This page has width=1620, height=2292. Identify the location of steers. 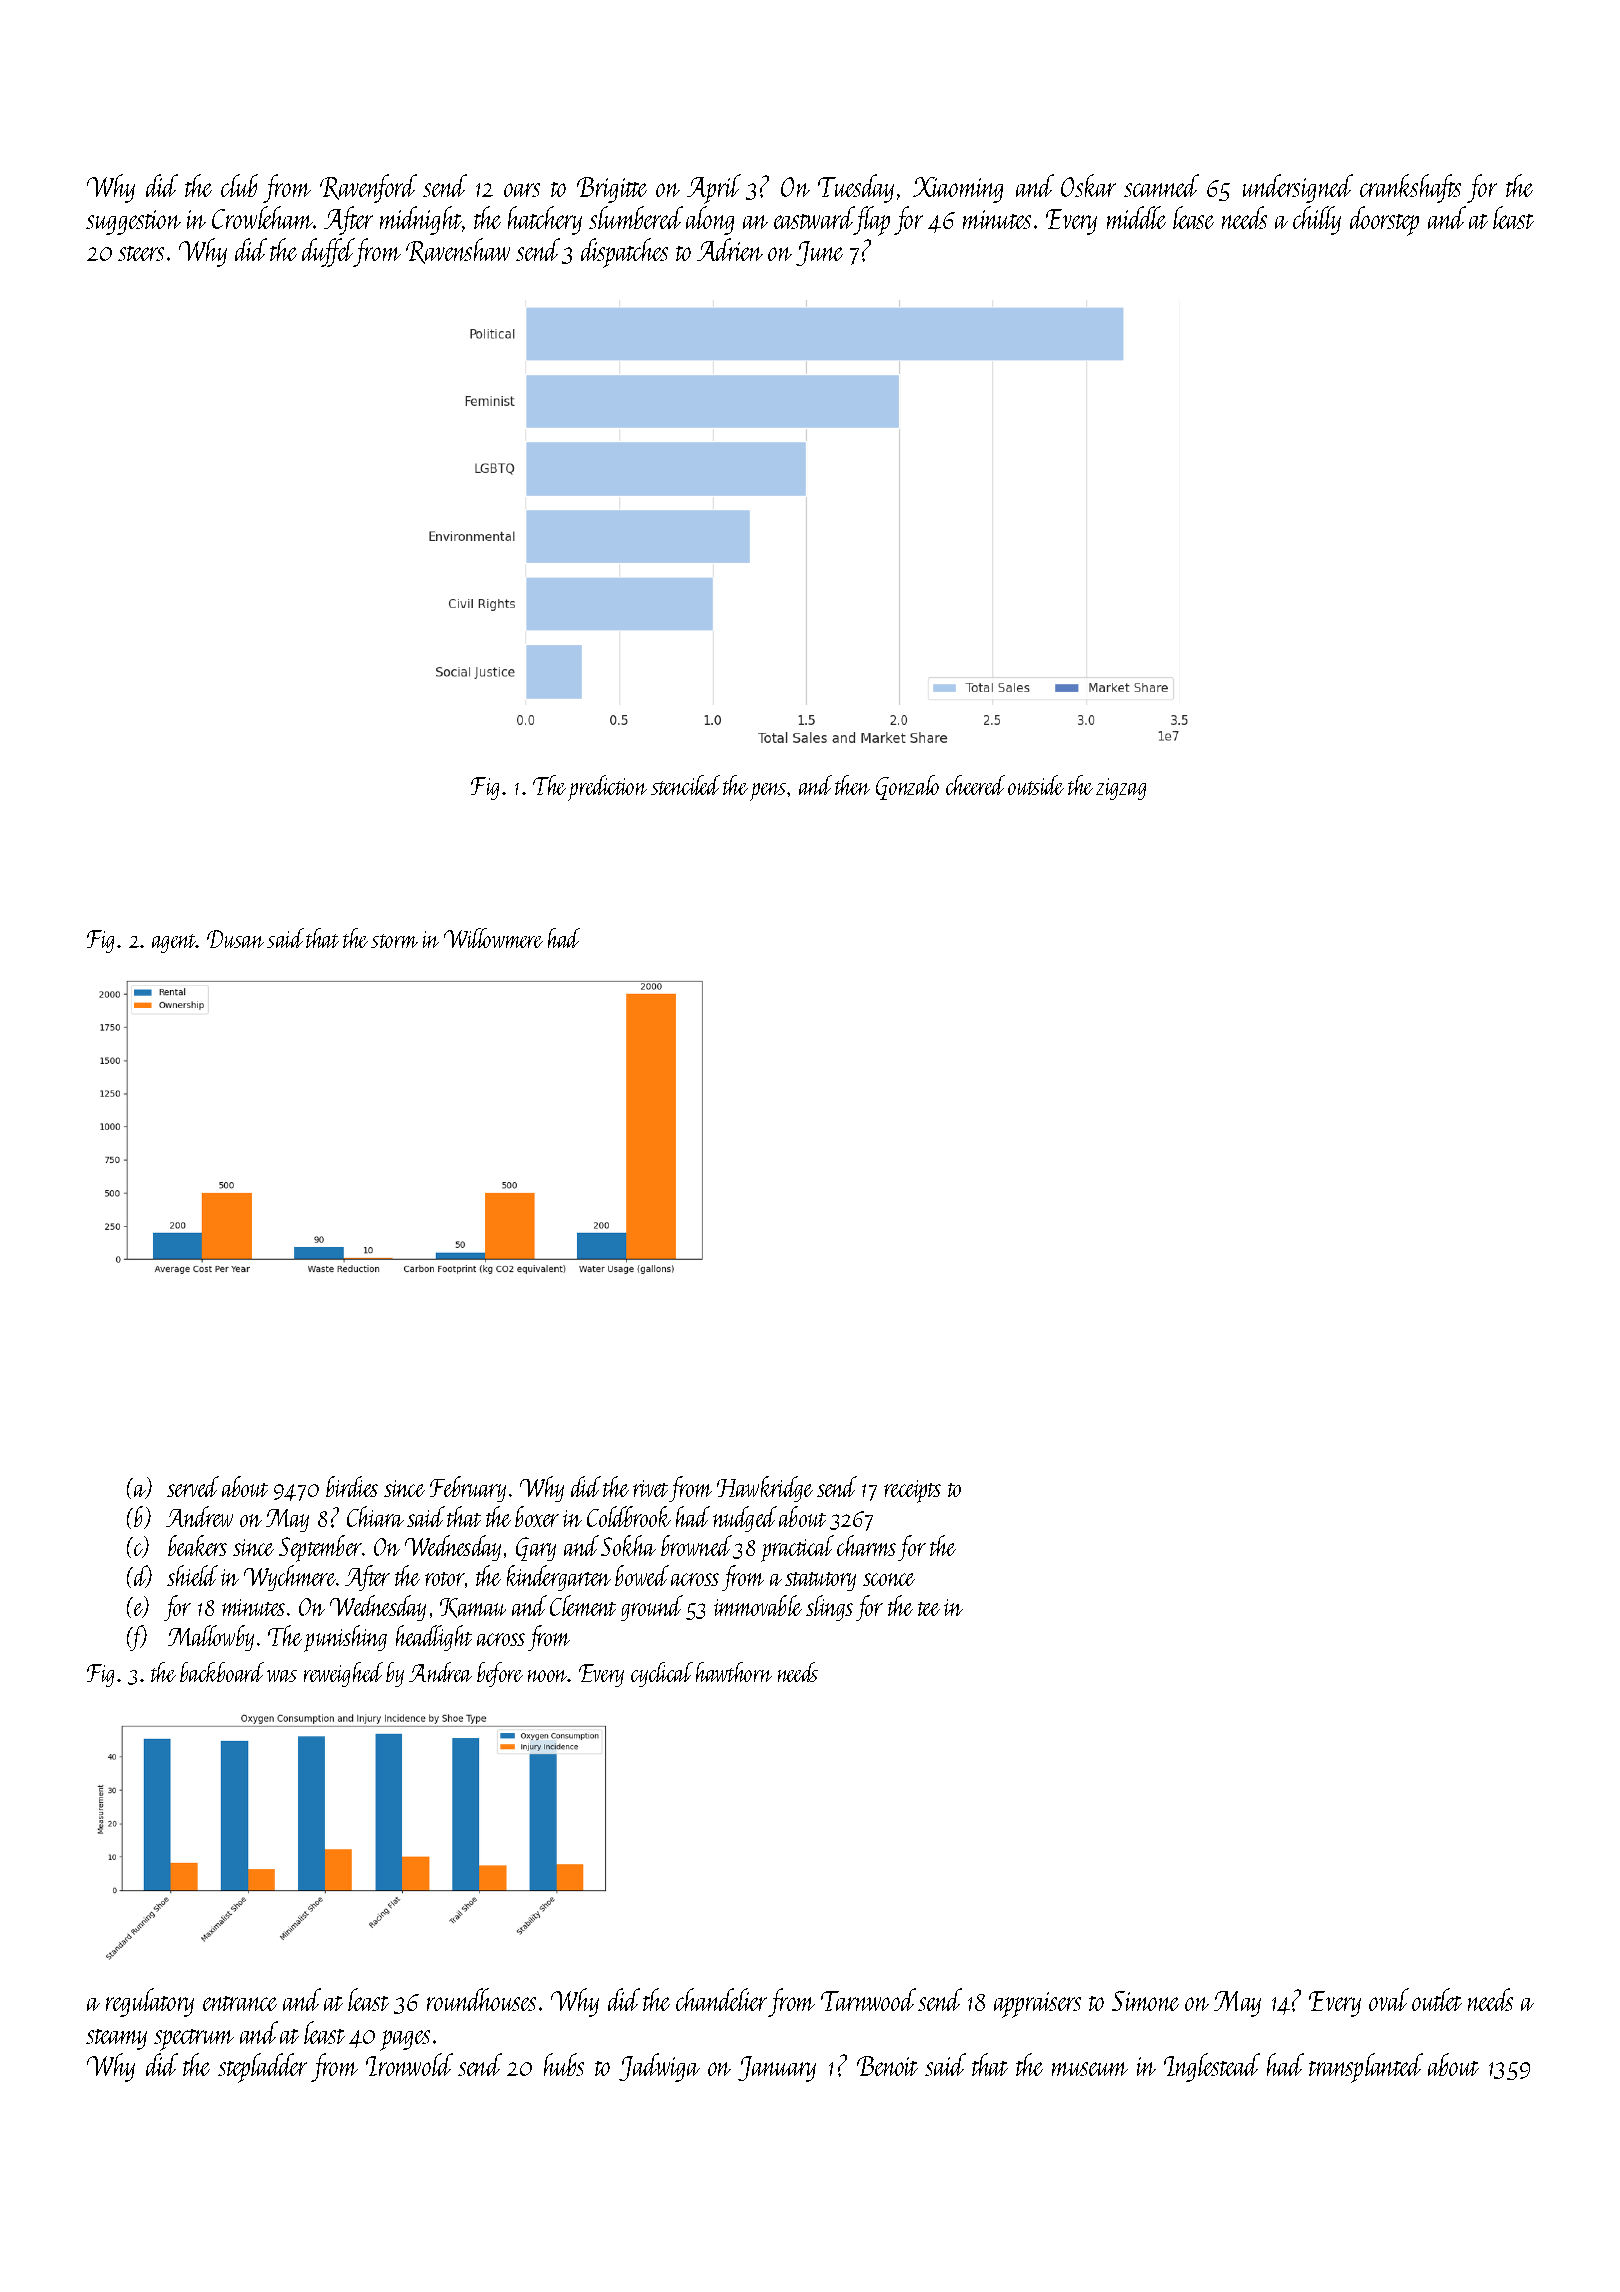
(141, 253).
